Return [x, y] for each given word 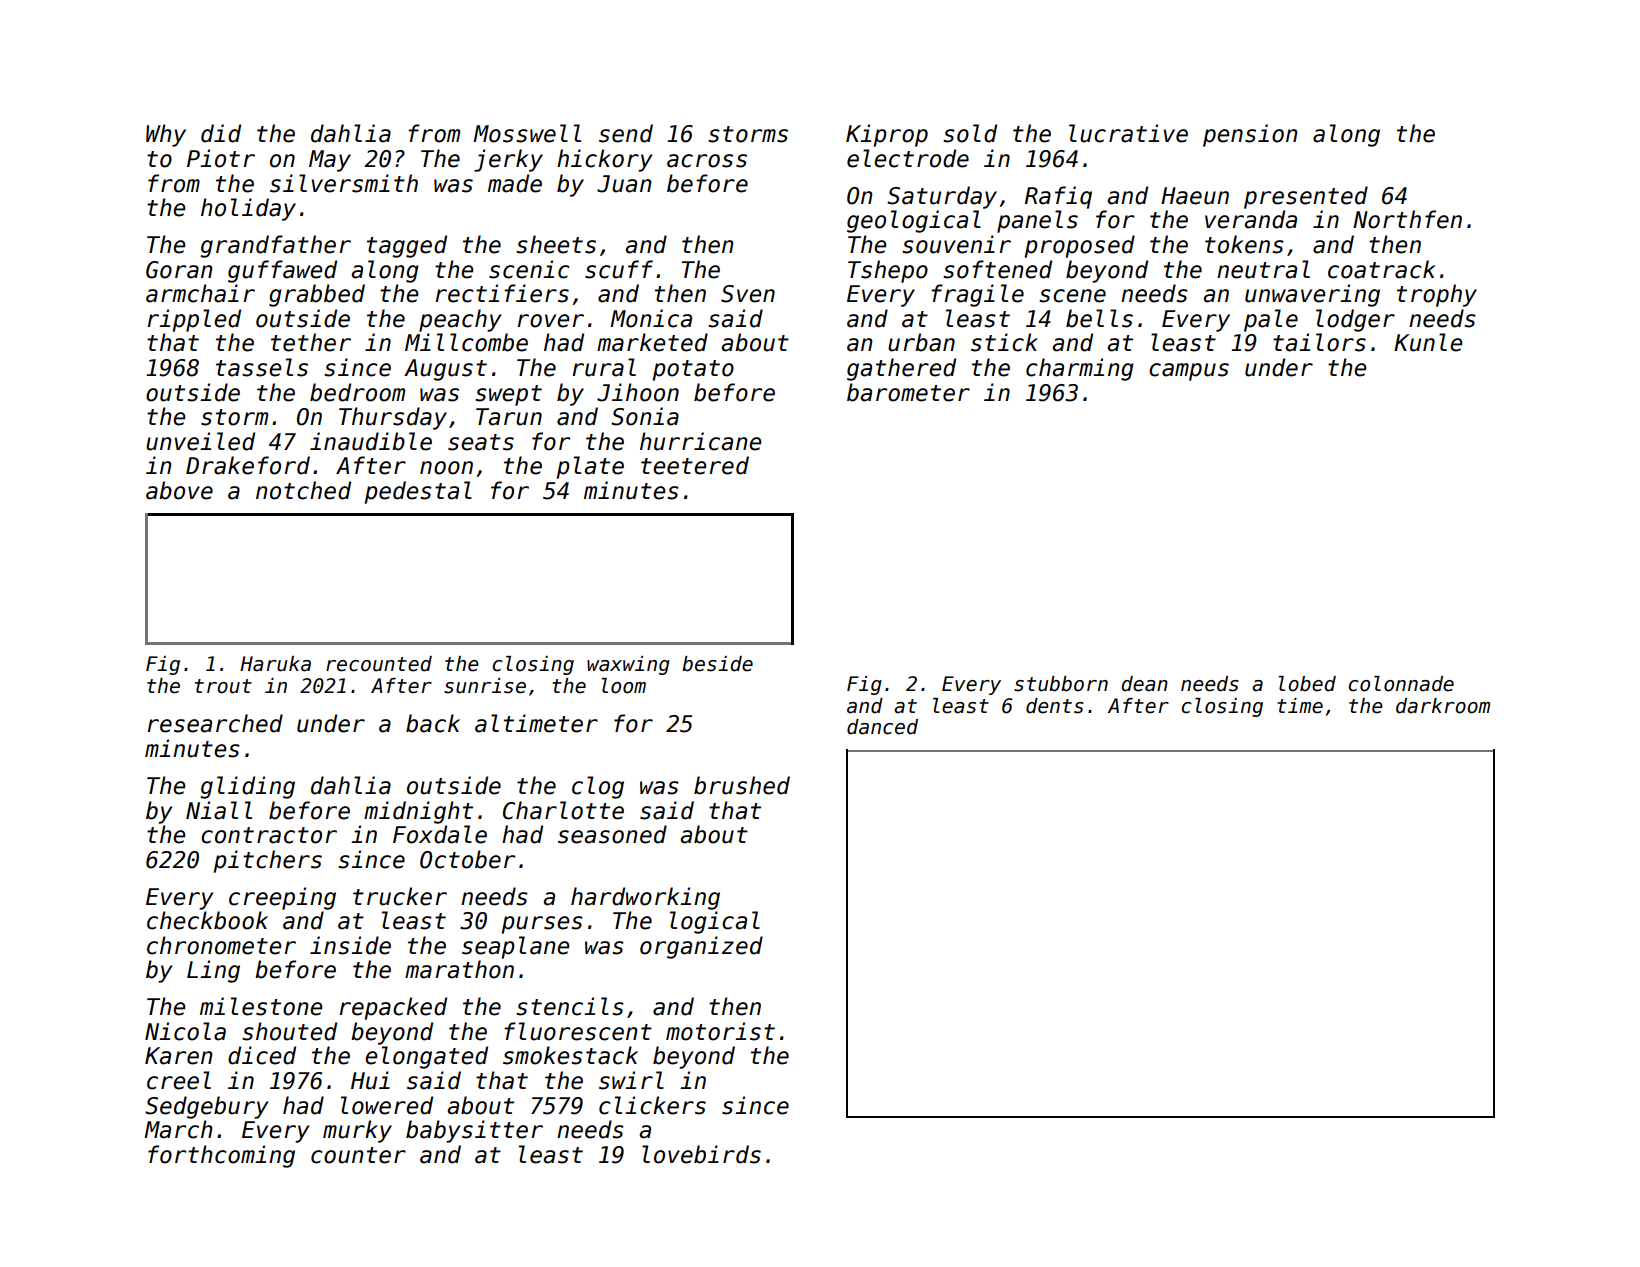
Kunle [1428, 342]
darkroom [1443, 706]
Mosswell [527, 133]
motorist [720, 1031]
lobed [1307, 684]
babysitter [474, 1131]
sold [970, 133]
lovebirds [701, 1154]
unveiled [200, 441]
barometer [908, 392]
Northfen [1407, 219]
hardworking [645, 898]
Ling [213, 971]
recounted [379, 664]
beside [717, 664]
